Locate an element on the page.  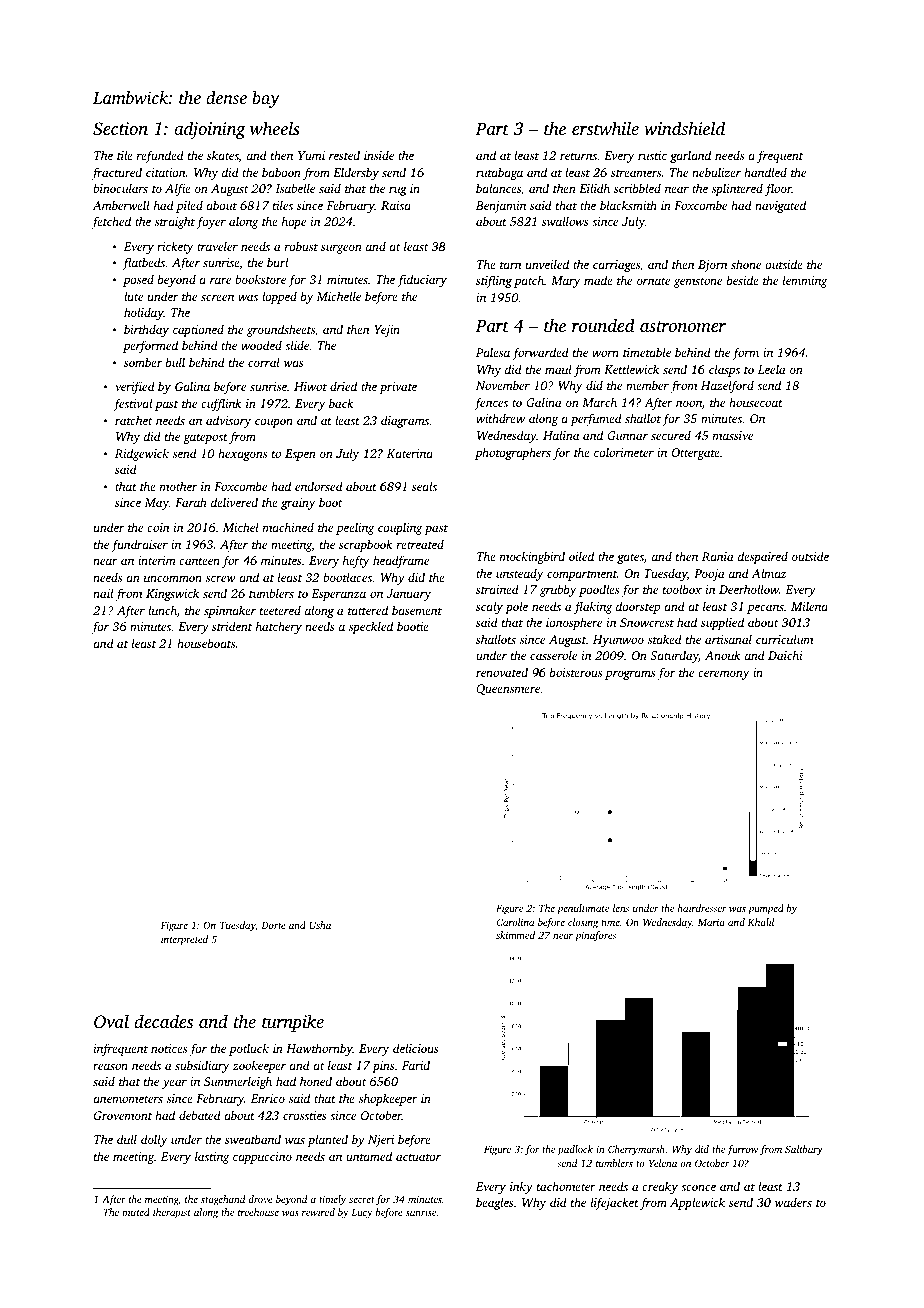
fences is located at coordinates (491, 403).
